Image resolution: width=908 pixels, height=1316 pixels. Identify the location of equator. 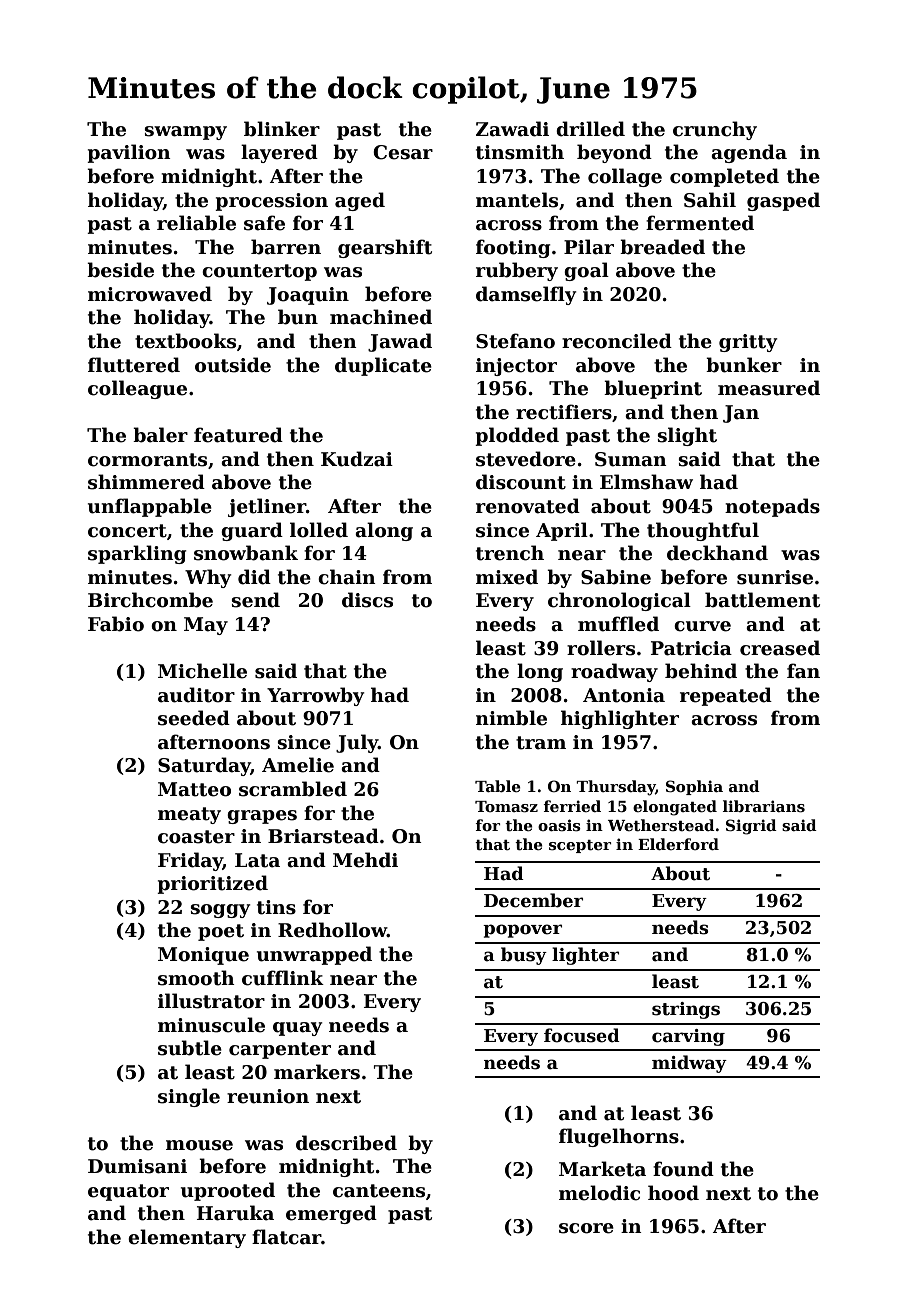
(128, 1192).
